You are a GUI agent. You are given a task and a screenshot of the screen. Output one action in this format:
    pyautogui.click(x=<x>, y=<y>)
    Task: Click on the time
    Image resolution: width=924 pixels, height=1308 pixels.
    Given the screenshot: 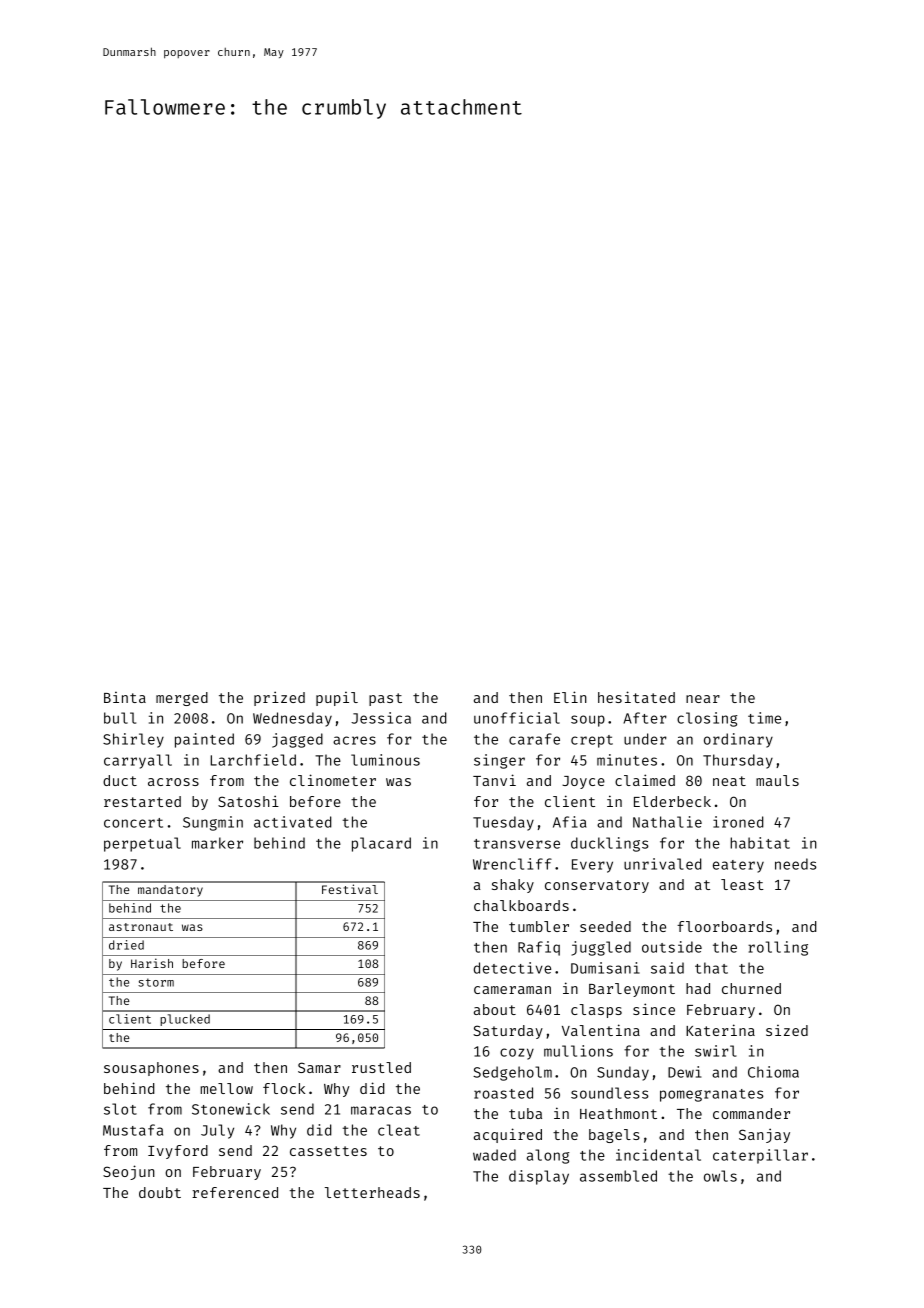 What is the action you would take?
    pyautogui.click(x=764, y=718)
